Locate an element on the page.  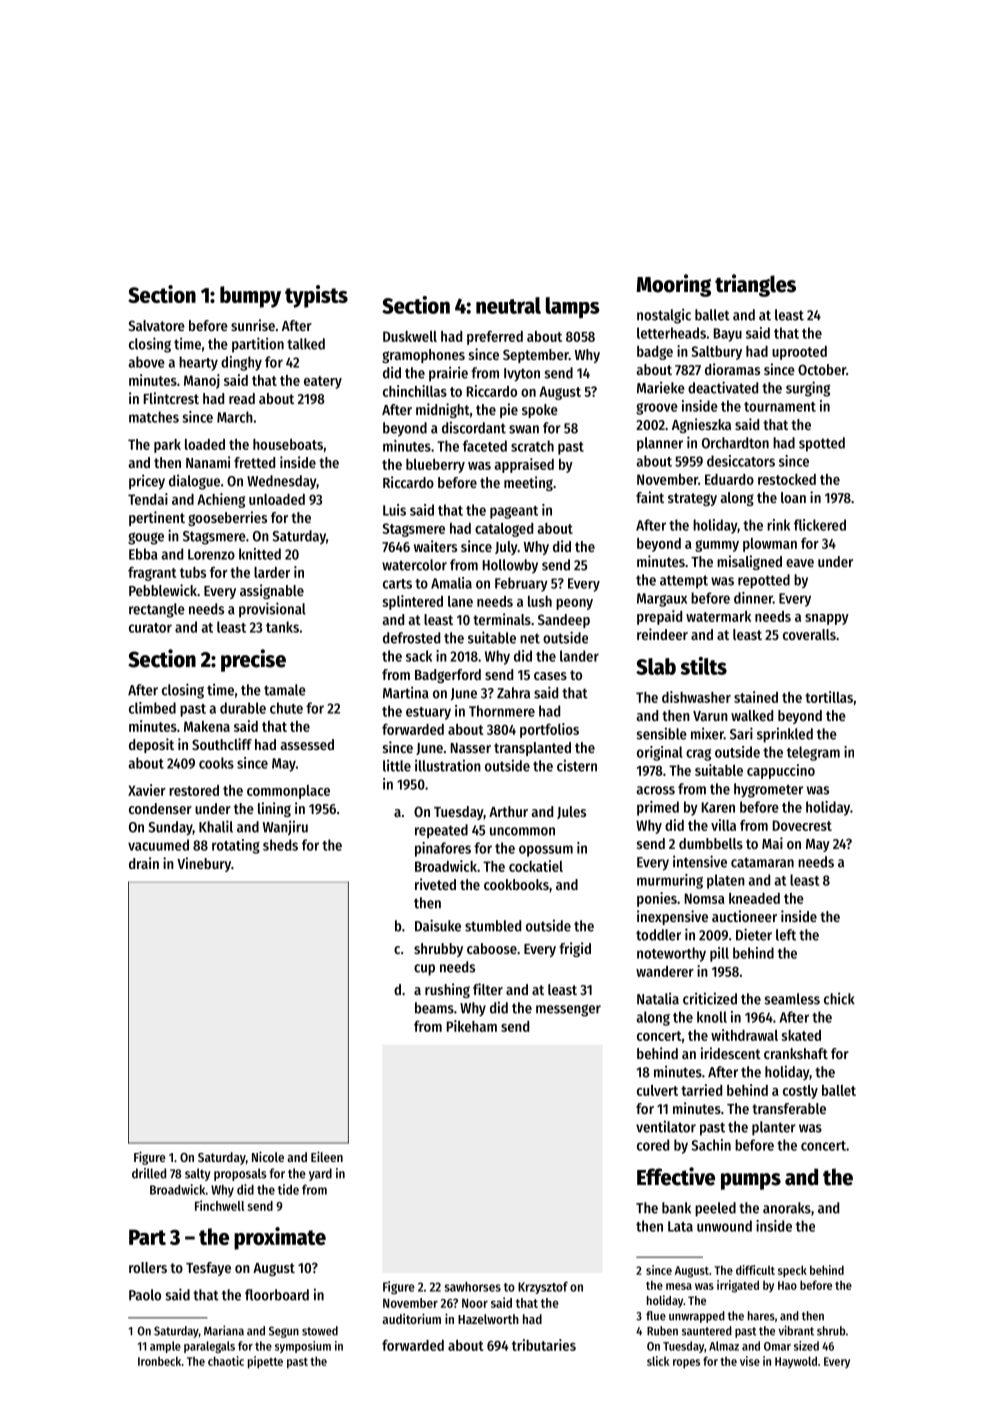
climbed is located at coordinates (152, 708).
